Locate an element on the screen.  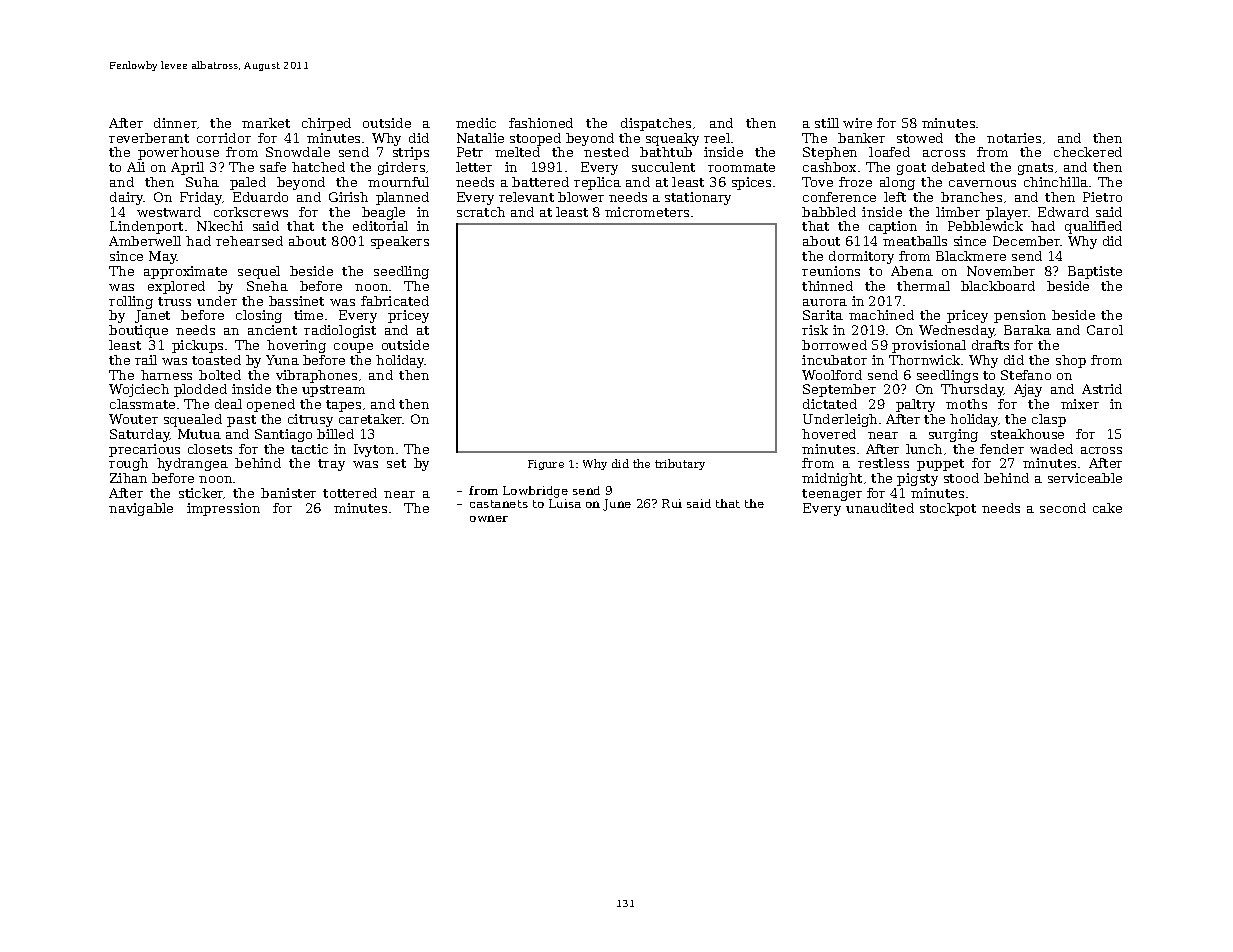
citrusy is located at coordinates (310, 420).
